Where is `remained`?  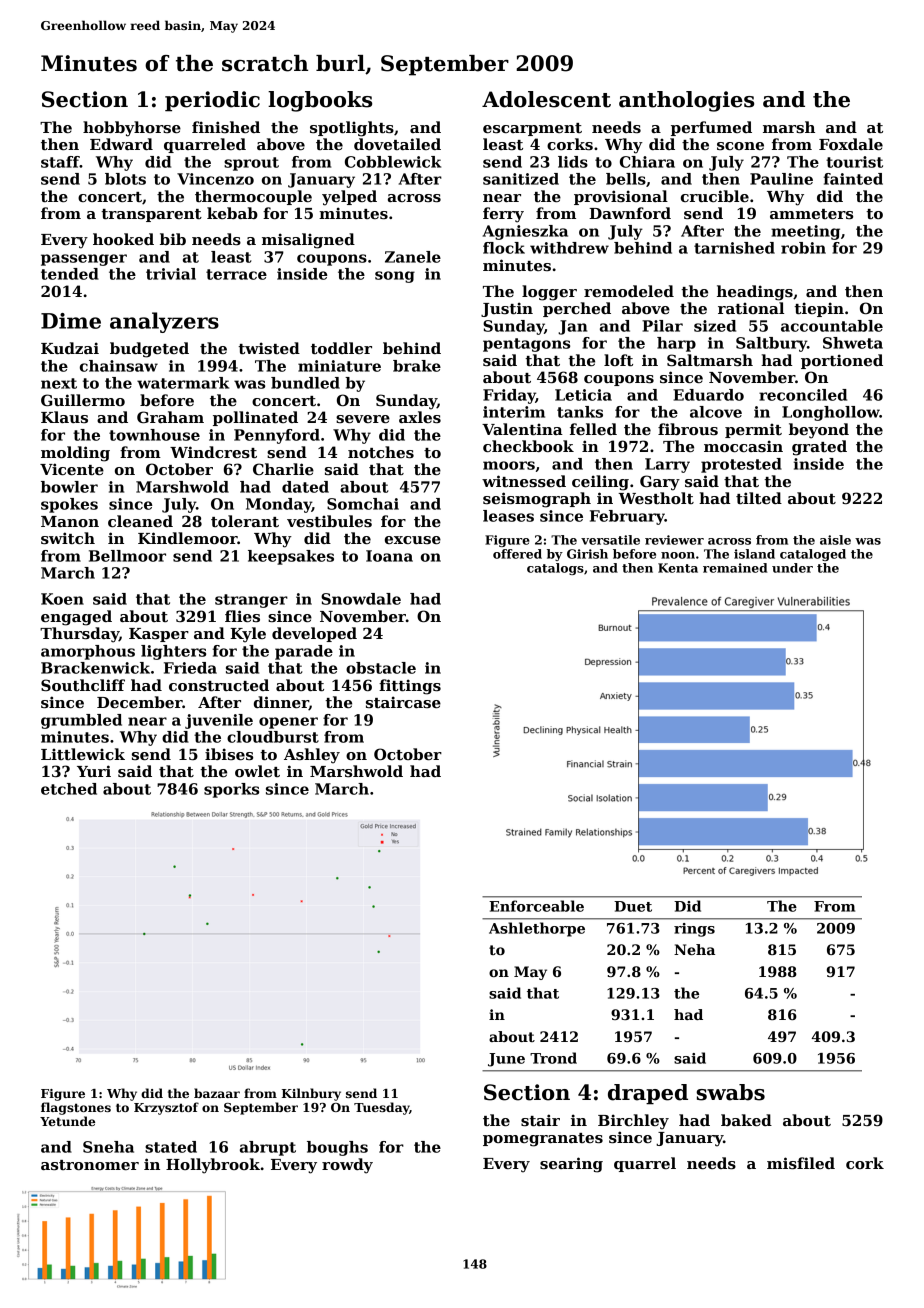 remained is located at coordinates (735, 568).
